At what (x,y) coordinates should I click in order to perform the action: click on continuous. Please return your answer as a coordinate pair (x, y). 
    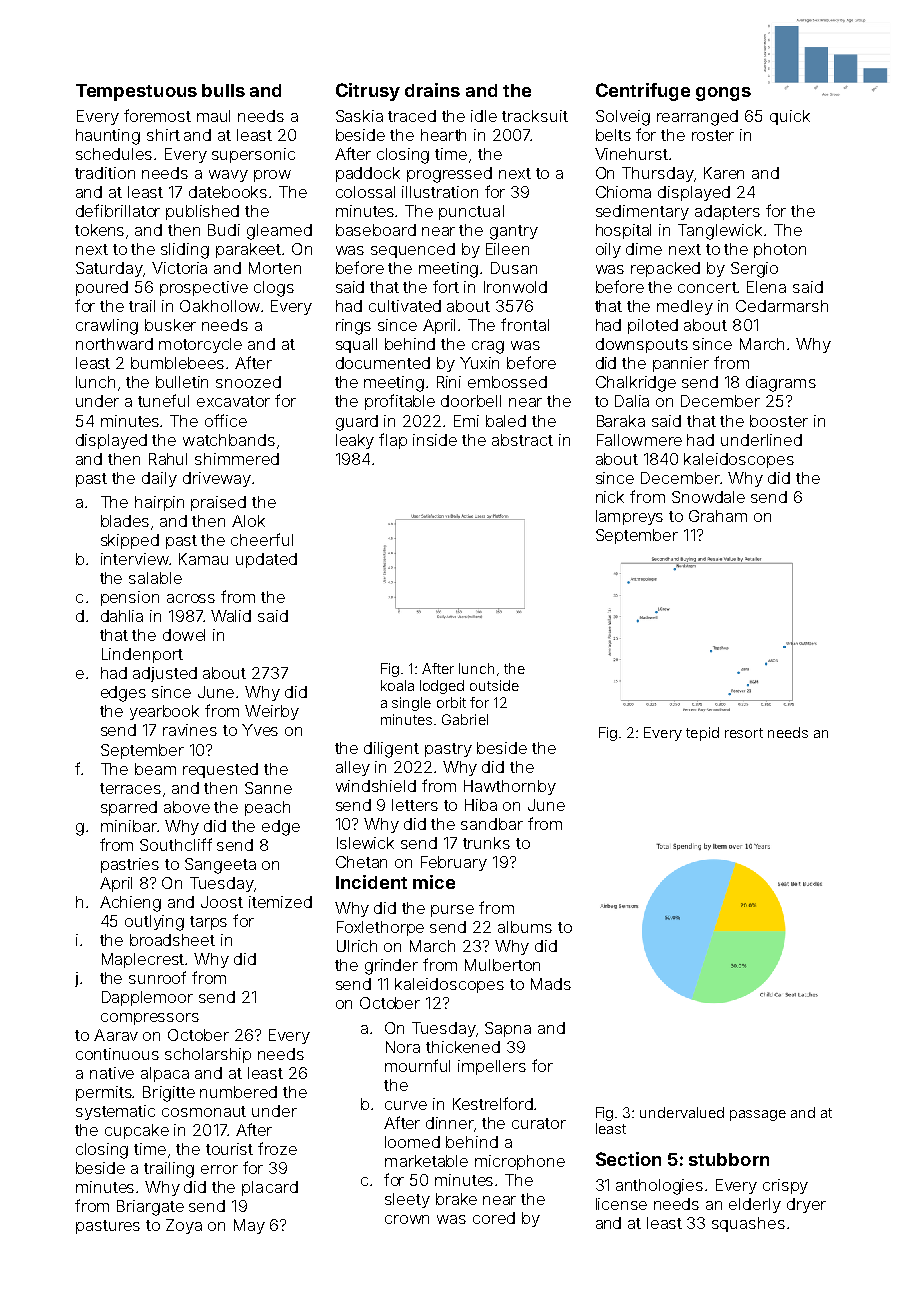
    Looking at the image, I should click on (117, 1054).
